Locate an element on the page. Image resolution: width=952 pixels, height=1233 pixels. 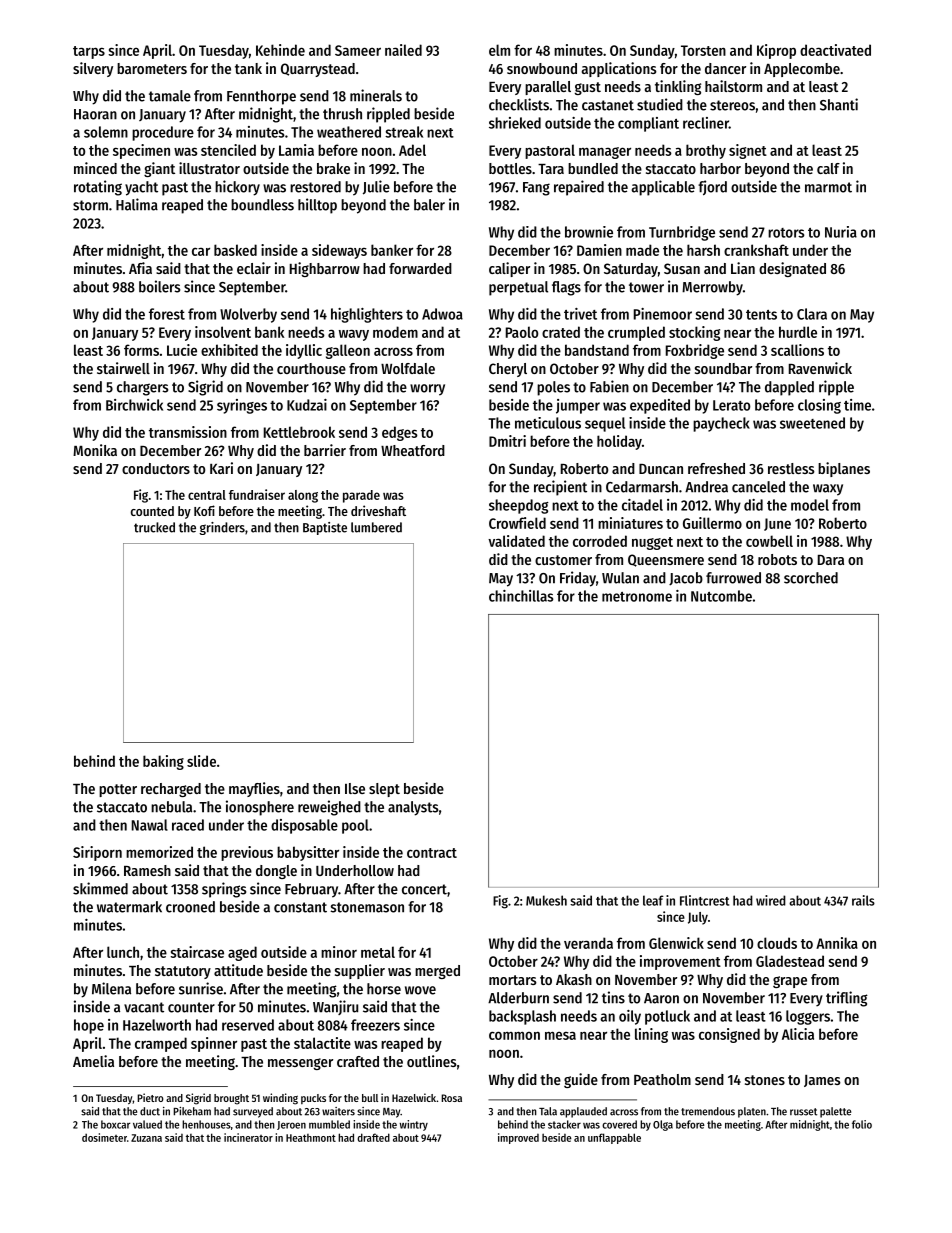
improved is located at coordinates (518, 1138).
